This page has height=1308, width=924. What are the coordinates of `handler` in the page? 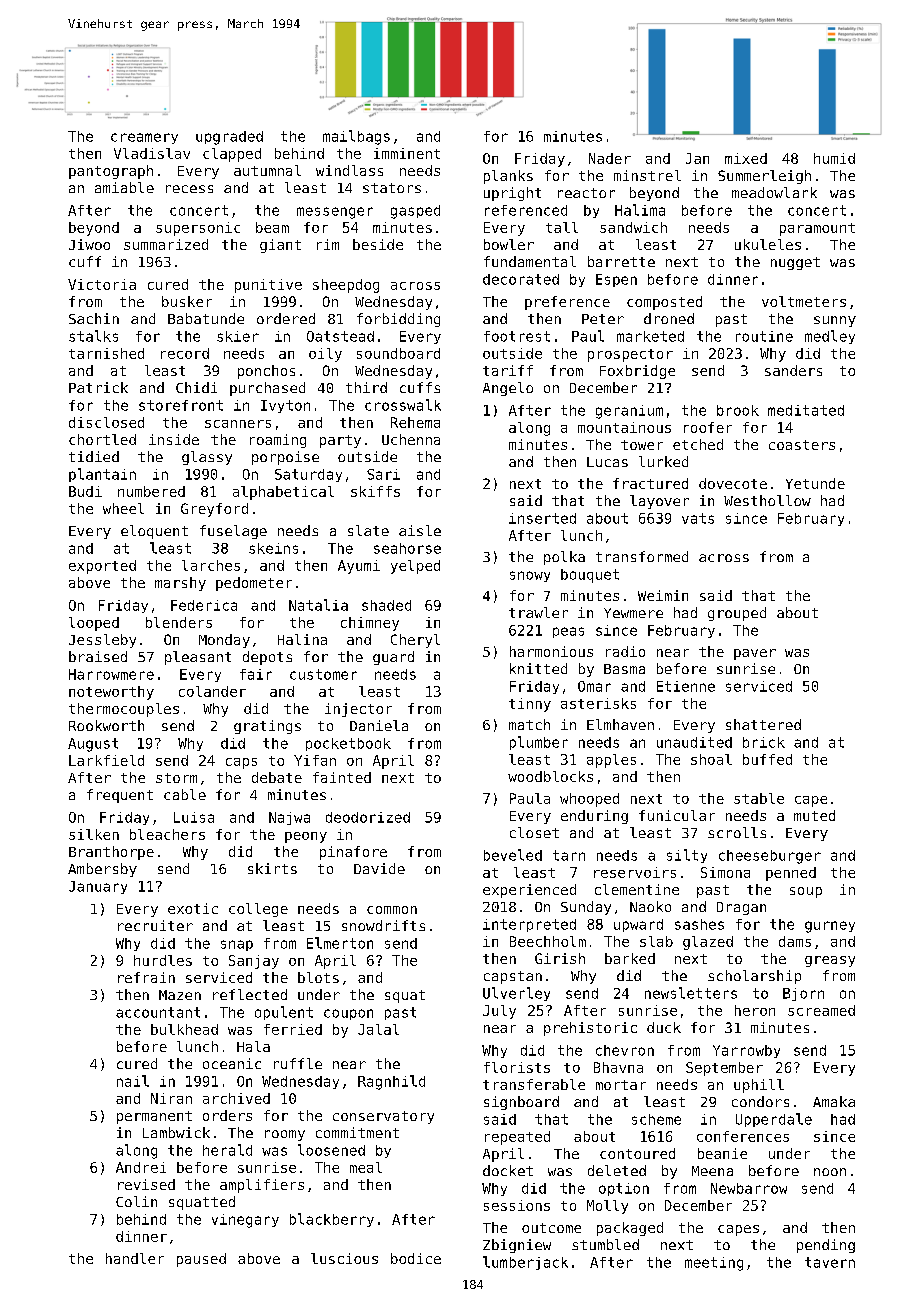 It's located at (135, 1258).
